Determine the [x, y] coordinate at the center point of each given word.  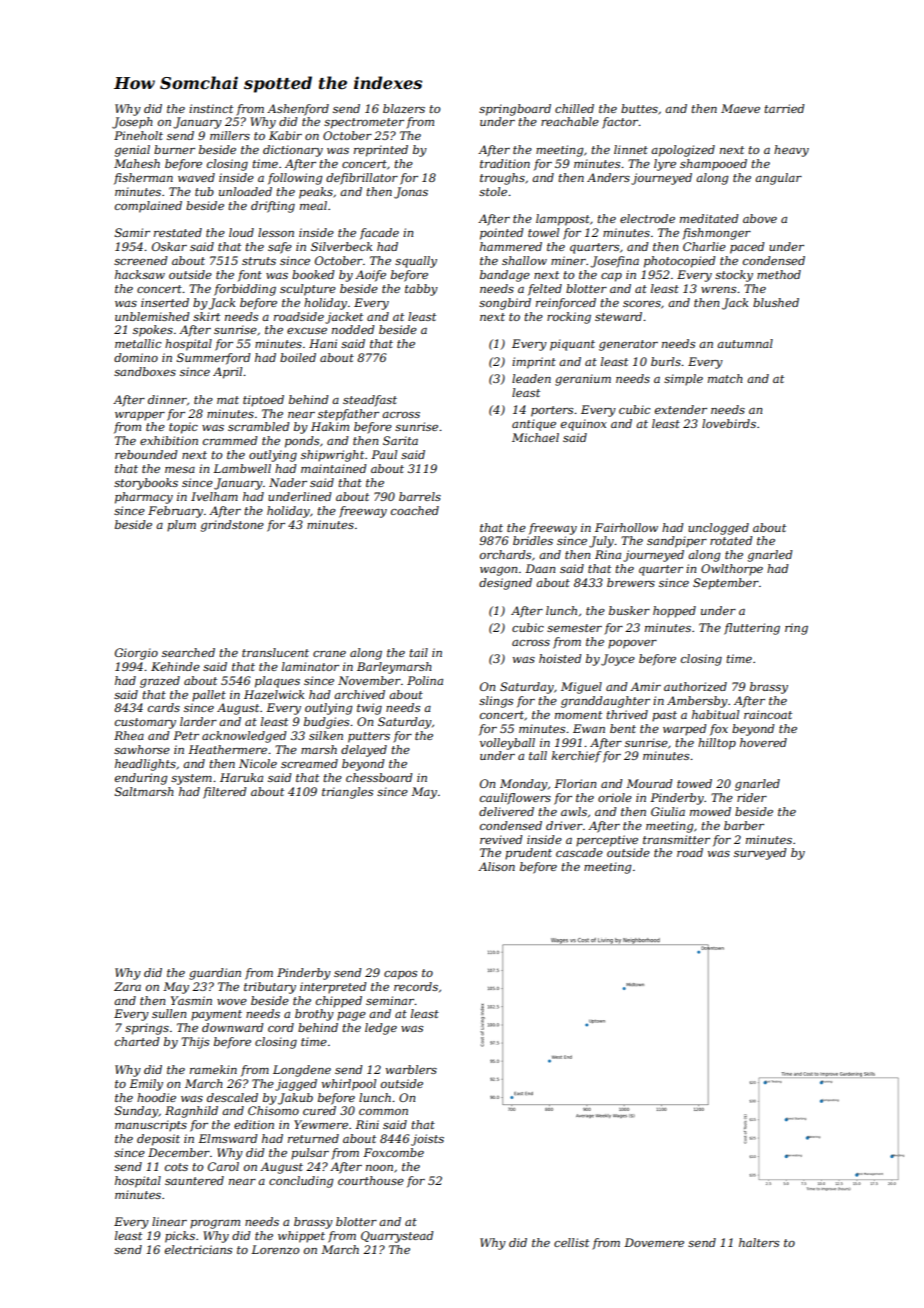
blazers [404, 108]
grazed [160, 682]
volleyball [507, 744]
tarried [784, 108]
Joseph [132, 123]
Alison [496, 866]
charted [137, 1041]
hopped [674, 612]
